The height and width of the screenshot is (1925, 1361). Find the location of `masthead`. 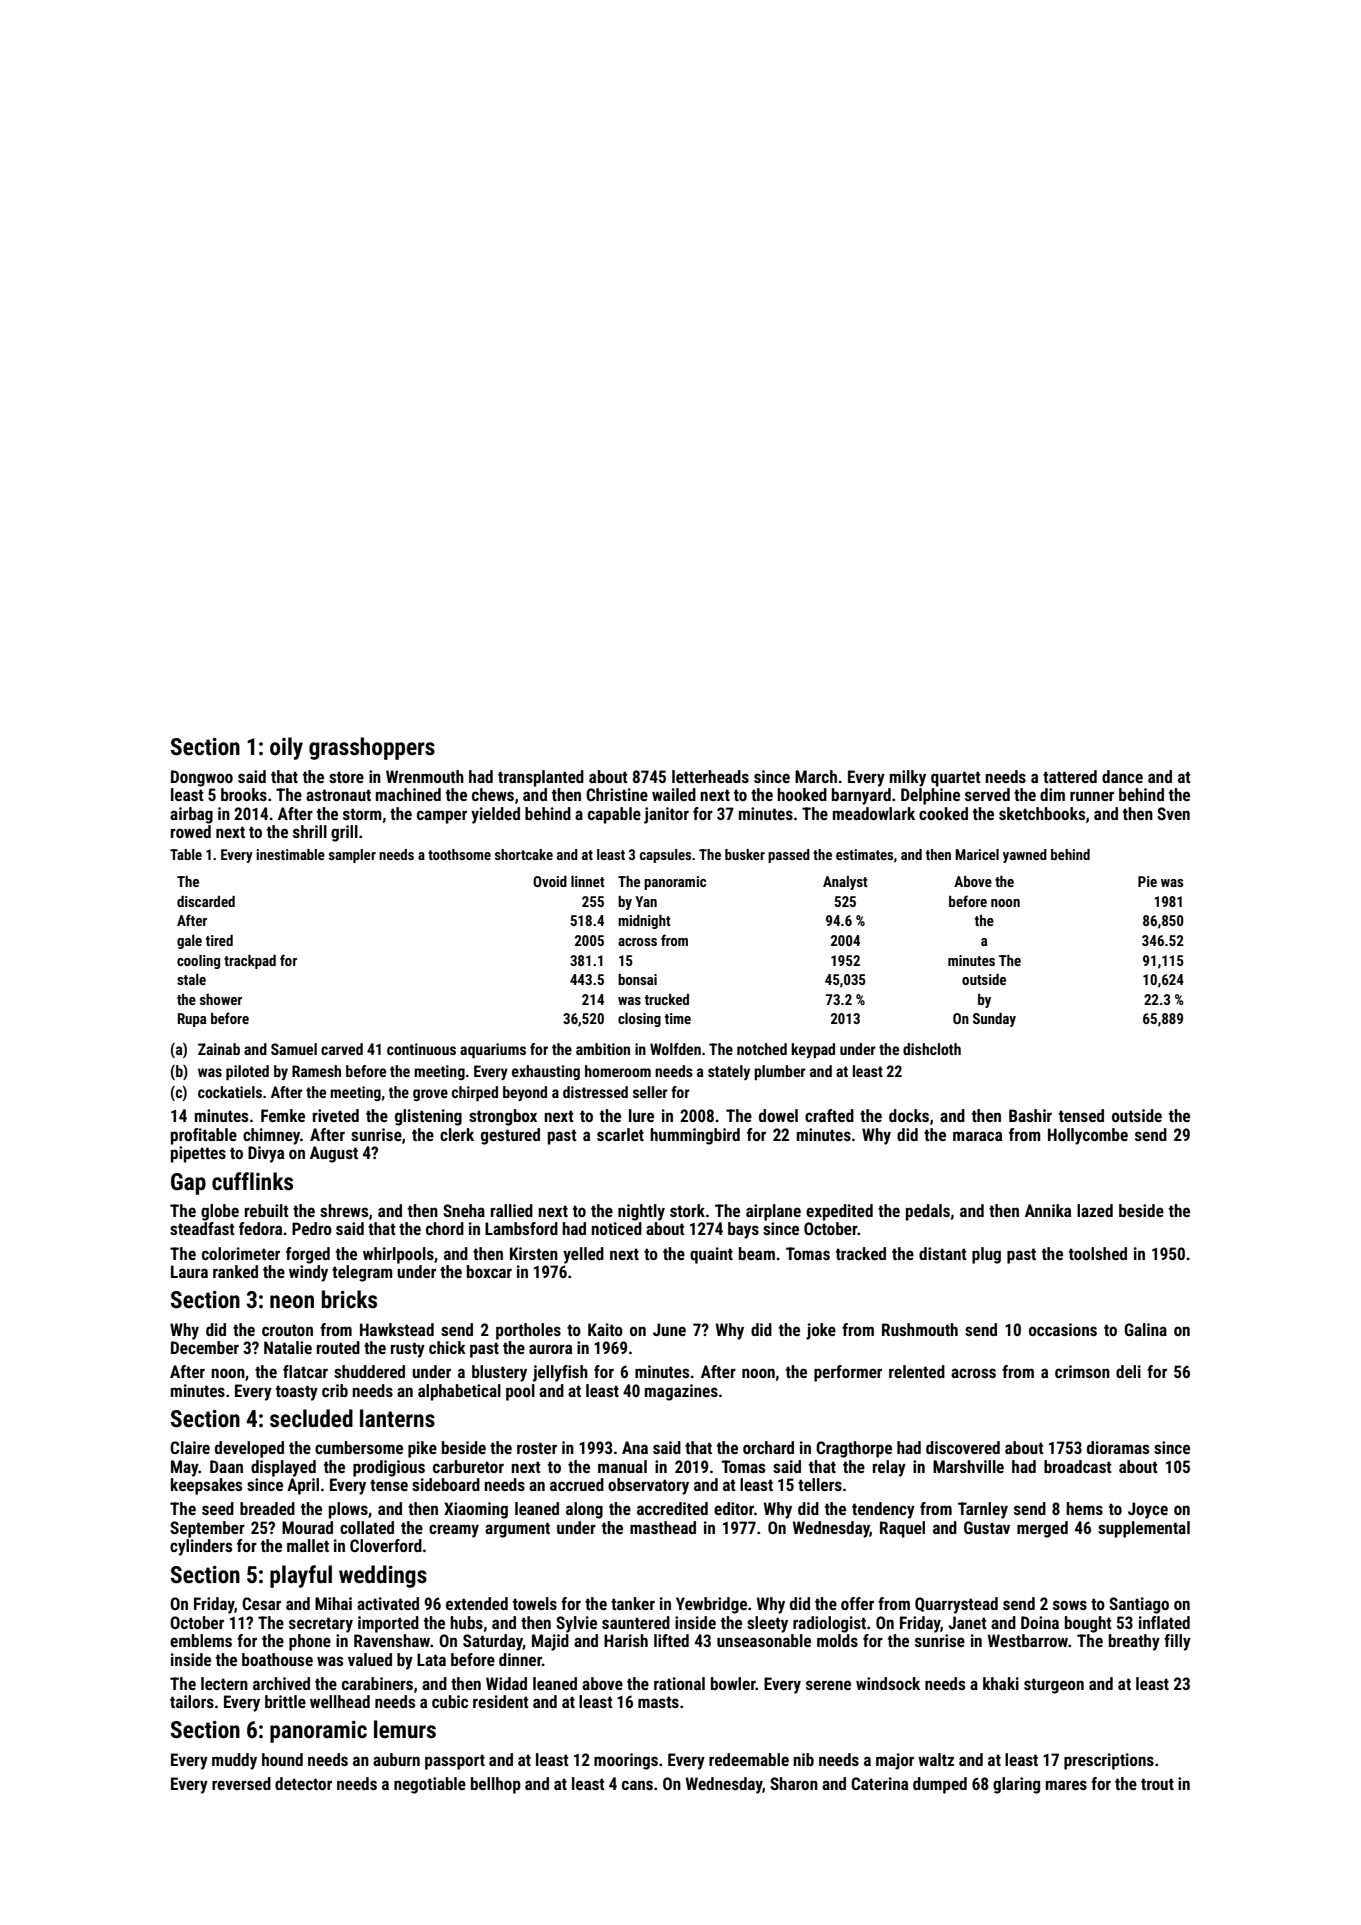

masthead is located at coordinates (663, 1527).
